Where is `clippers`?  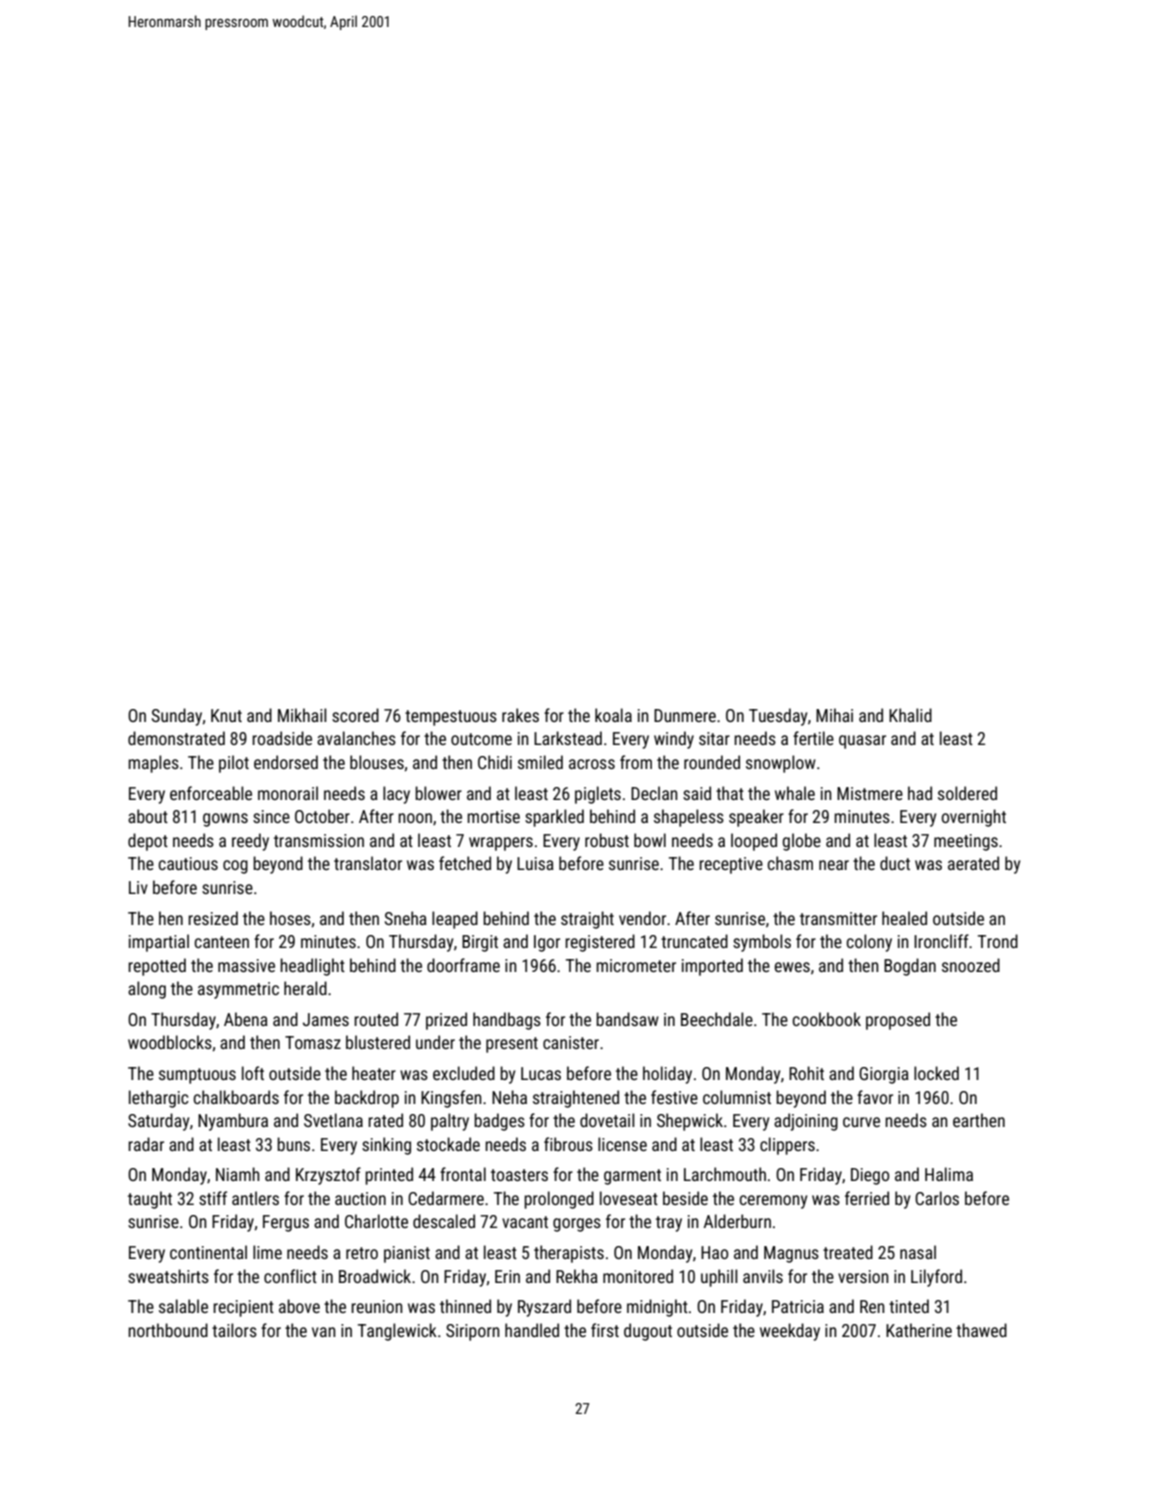 clippers is located at coordinates (787, 1146).
